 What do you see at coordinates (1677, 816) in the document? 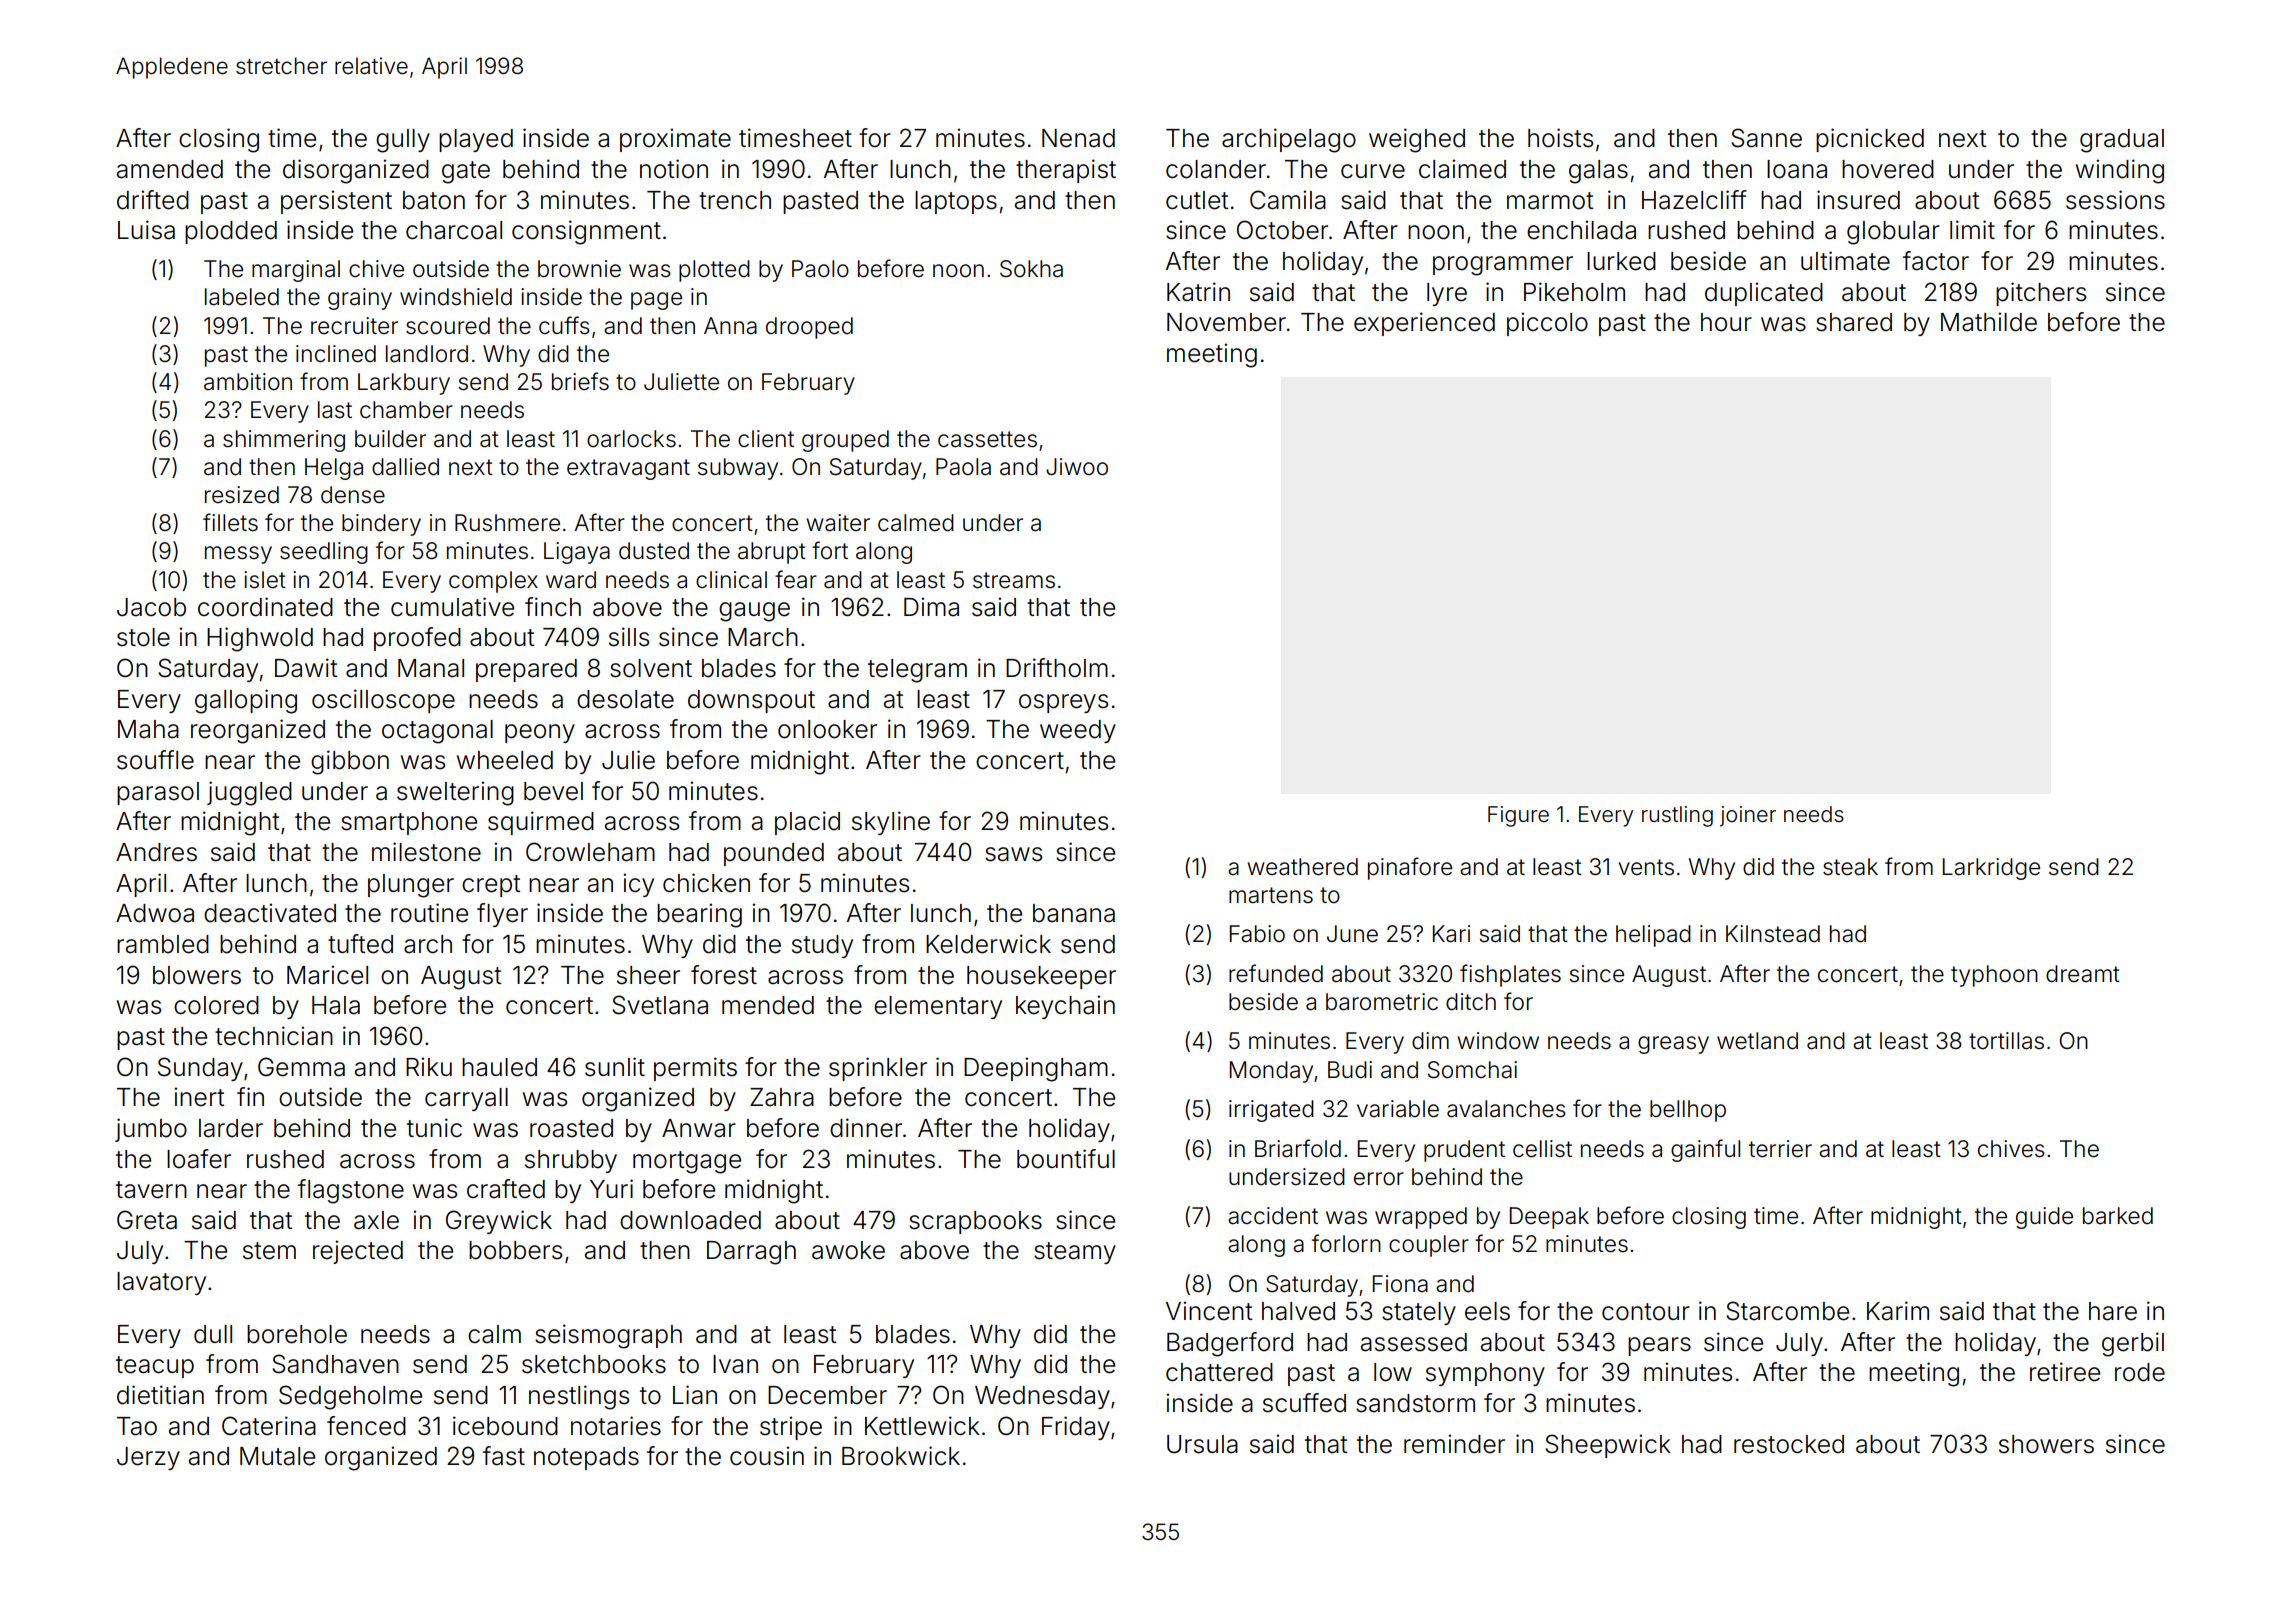
I see `rustling` at bounding box center [1677, 816].
